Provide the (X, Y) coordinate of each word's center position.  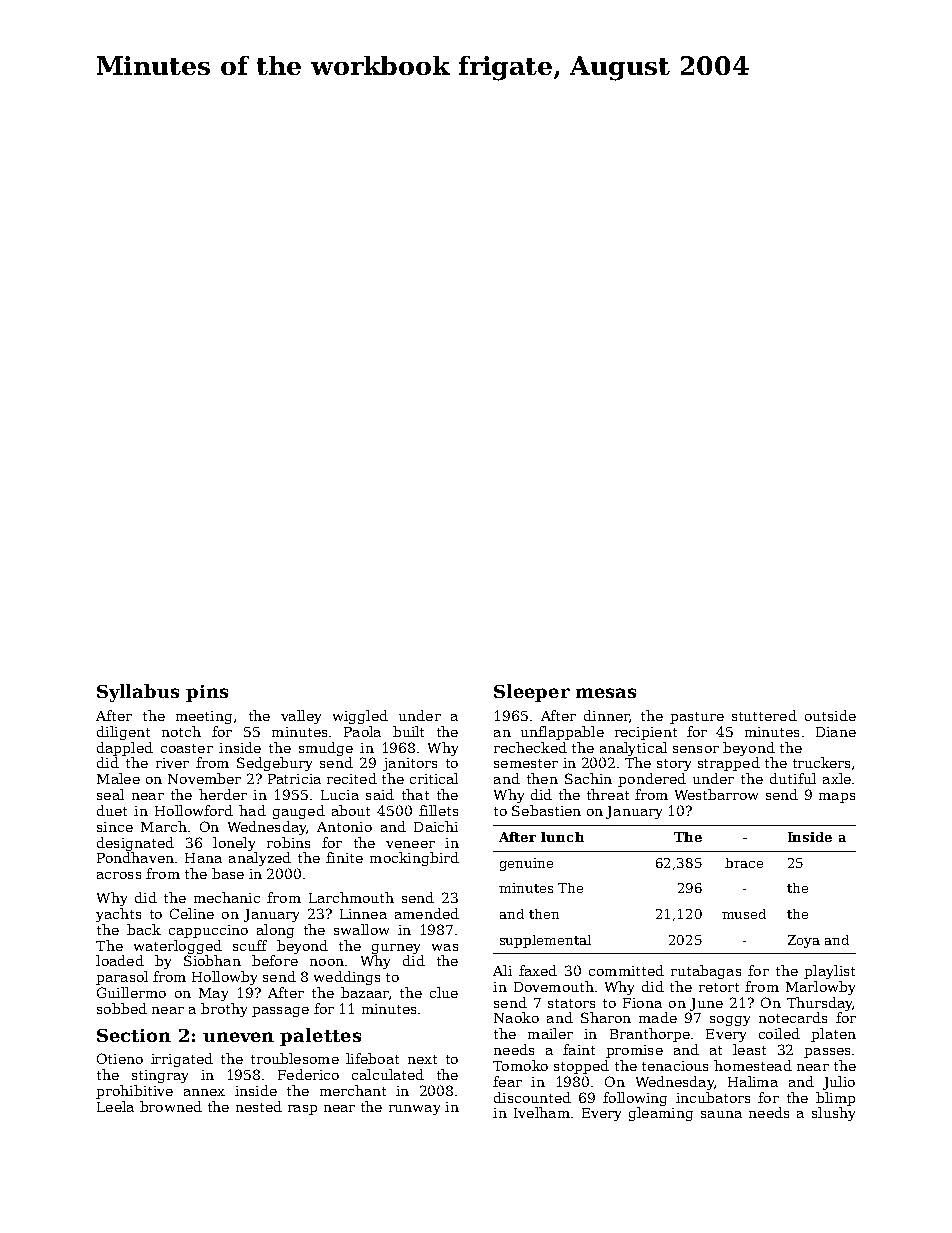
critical (434, 778)
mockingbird (414, 859)
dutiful (793, 778)
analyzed (260, 859)
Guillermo (131, 992)
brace (744, 863)
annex (204, 1092)
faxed (538, 970)
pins (207, 693)
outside (830, 715)
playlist (829, 972)
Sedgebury (274, 764)
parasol (122, 978)
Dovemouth (554, 986)
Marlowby (820, 988)
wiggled (360, 717)
